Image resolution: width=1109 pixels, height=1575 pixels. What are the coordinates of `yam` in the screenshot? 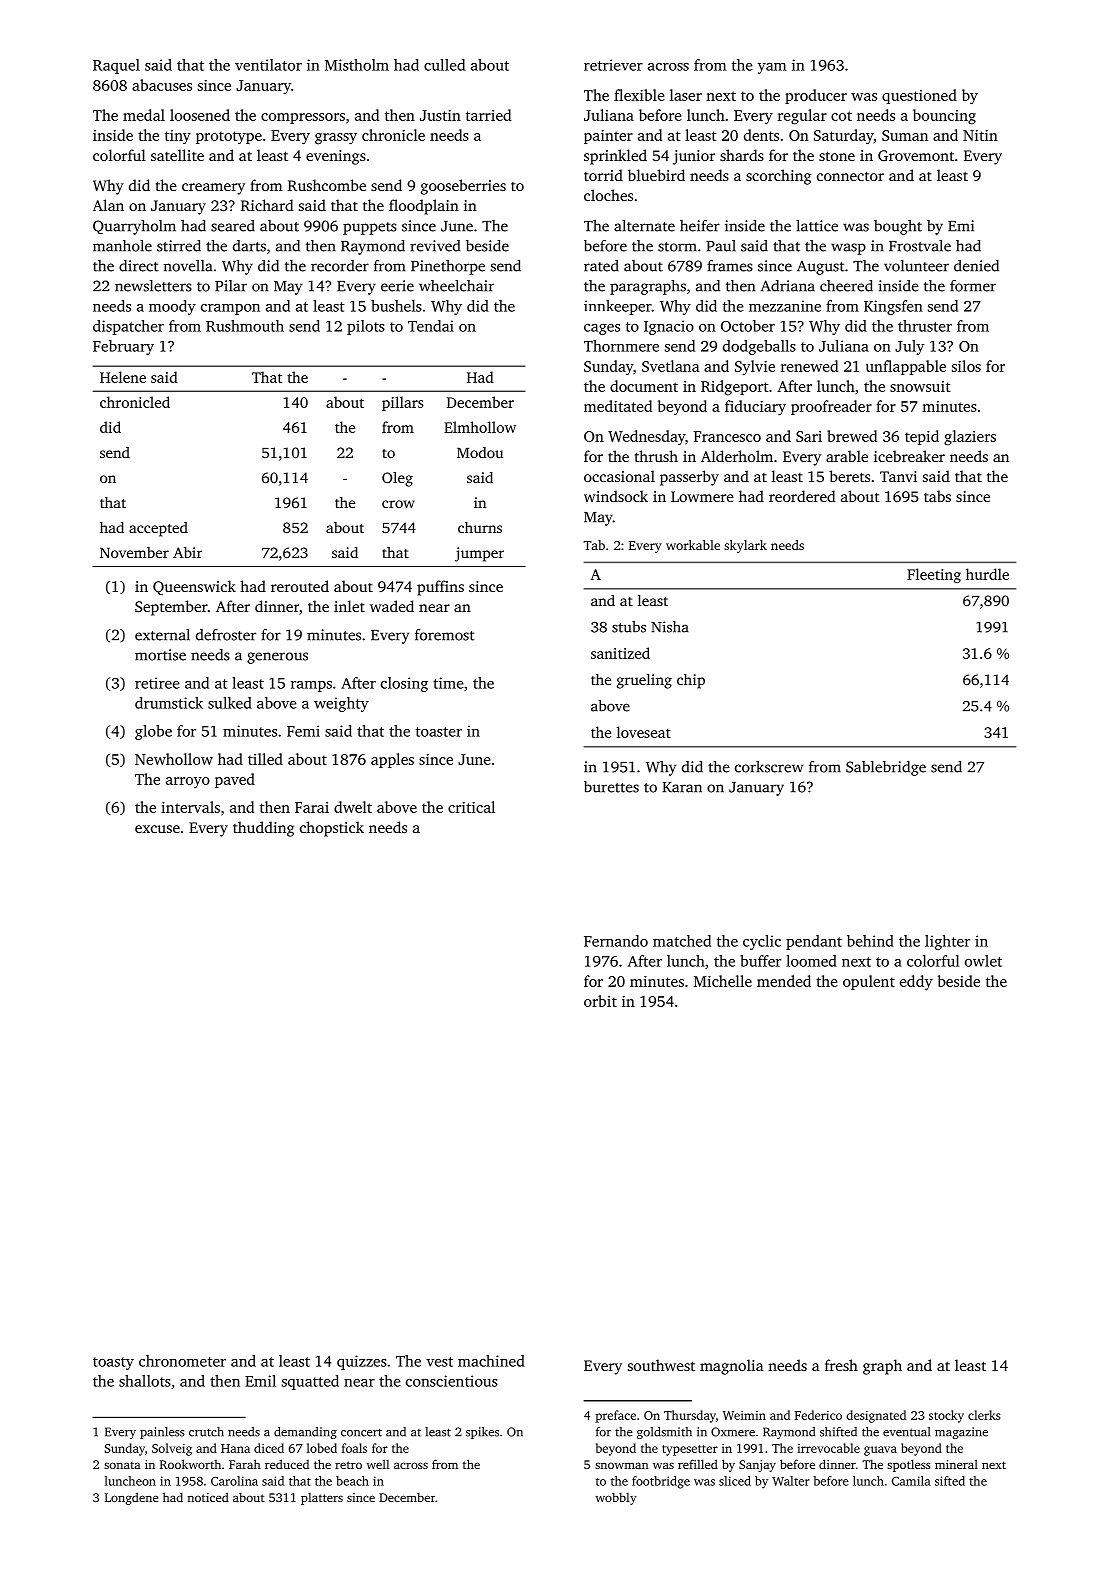 It's located at (772, 68).
